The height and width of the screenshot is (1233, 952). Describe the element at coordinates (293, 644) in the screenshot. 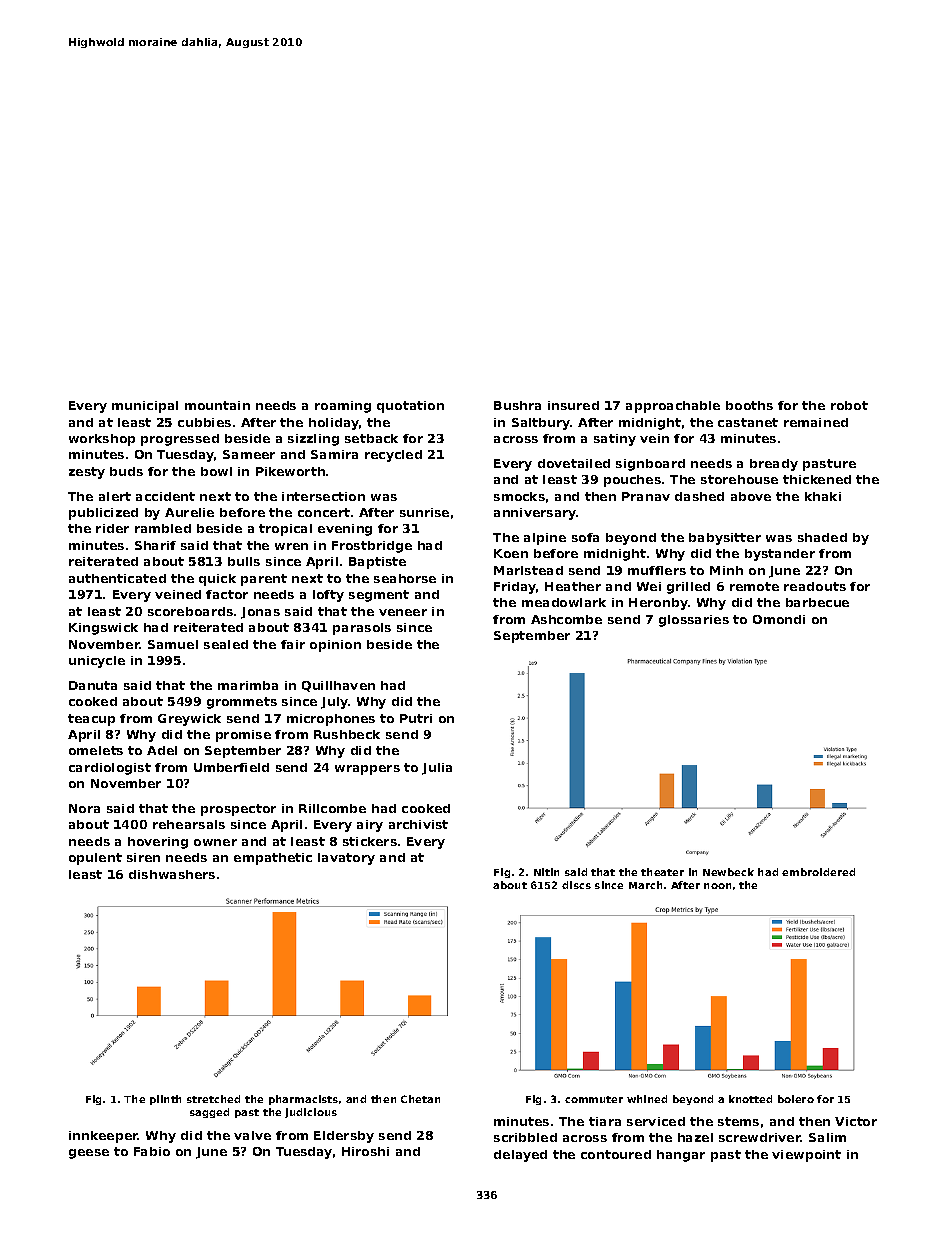

I see `fair` at that location.
